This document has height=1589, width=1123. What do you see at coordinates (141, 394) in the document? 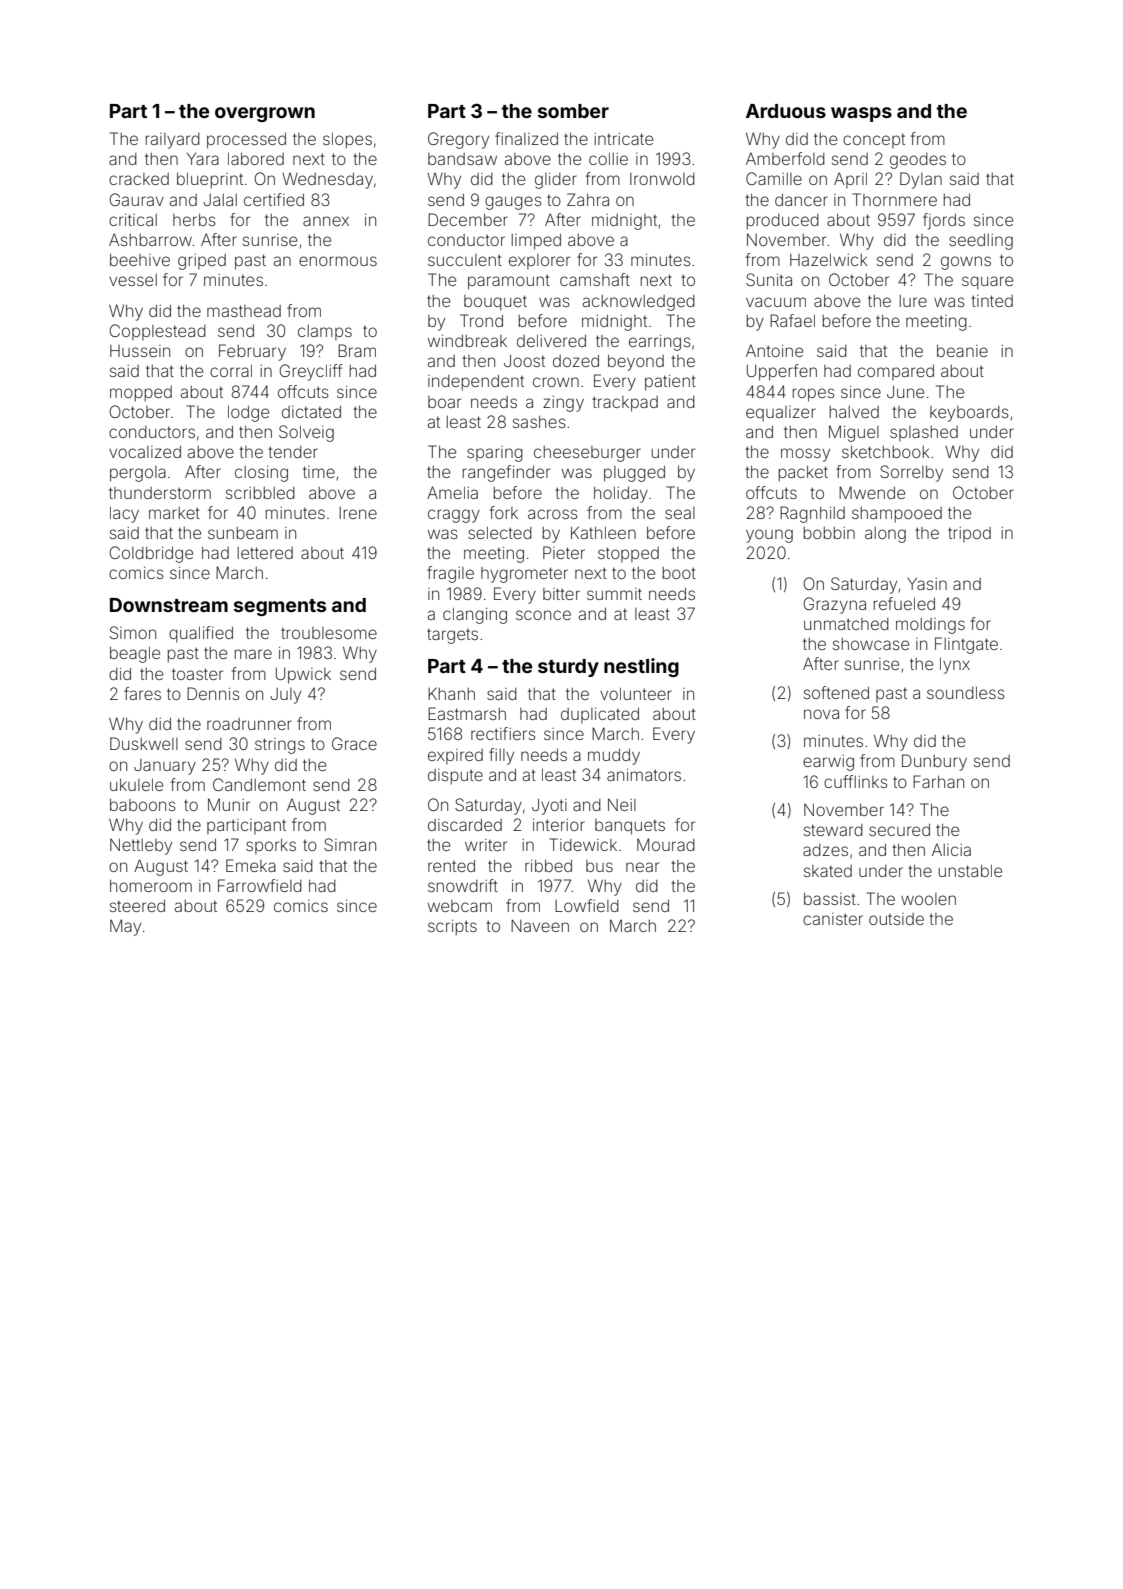
I see `mopped` at bounding box center [141, 394].
